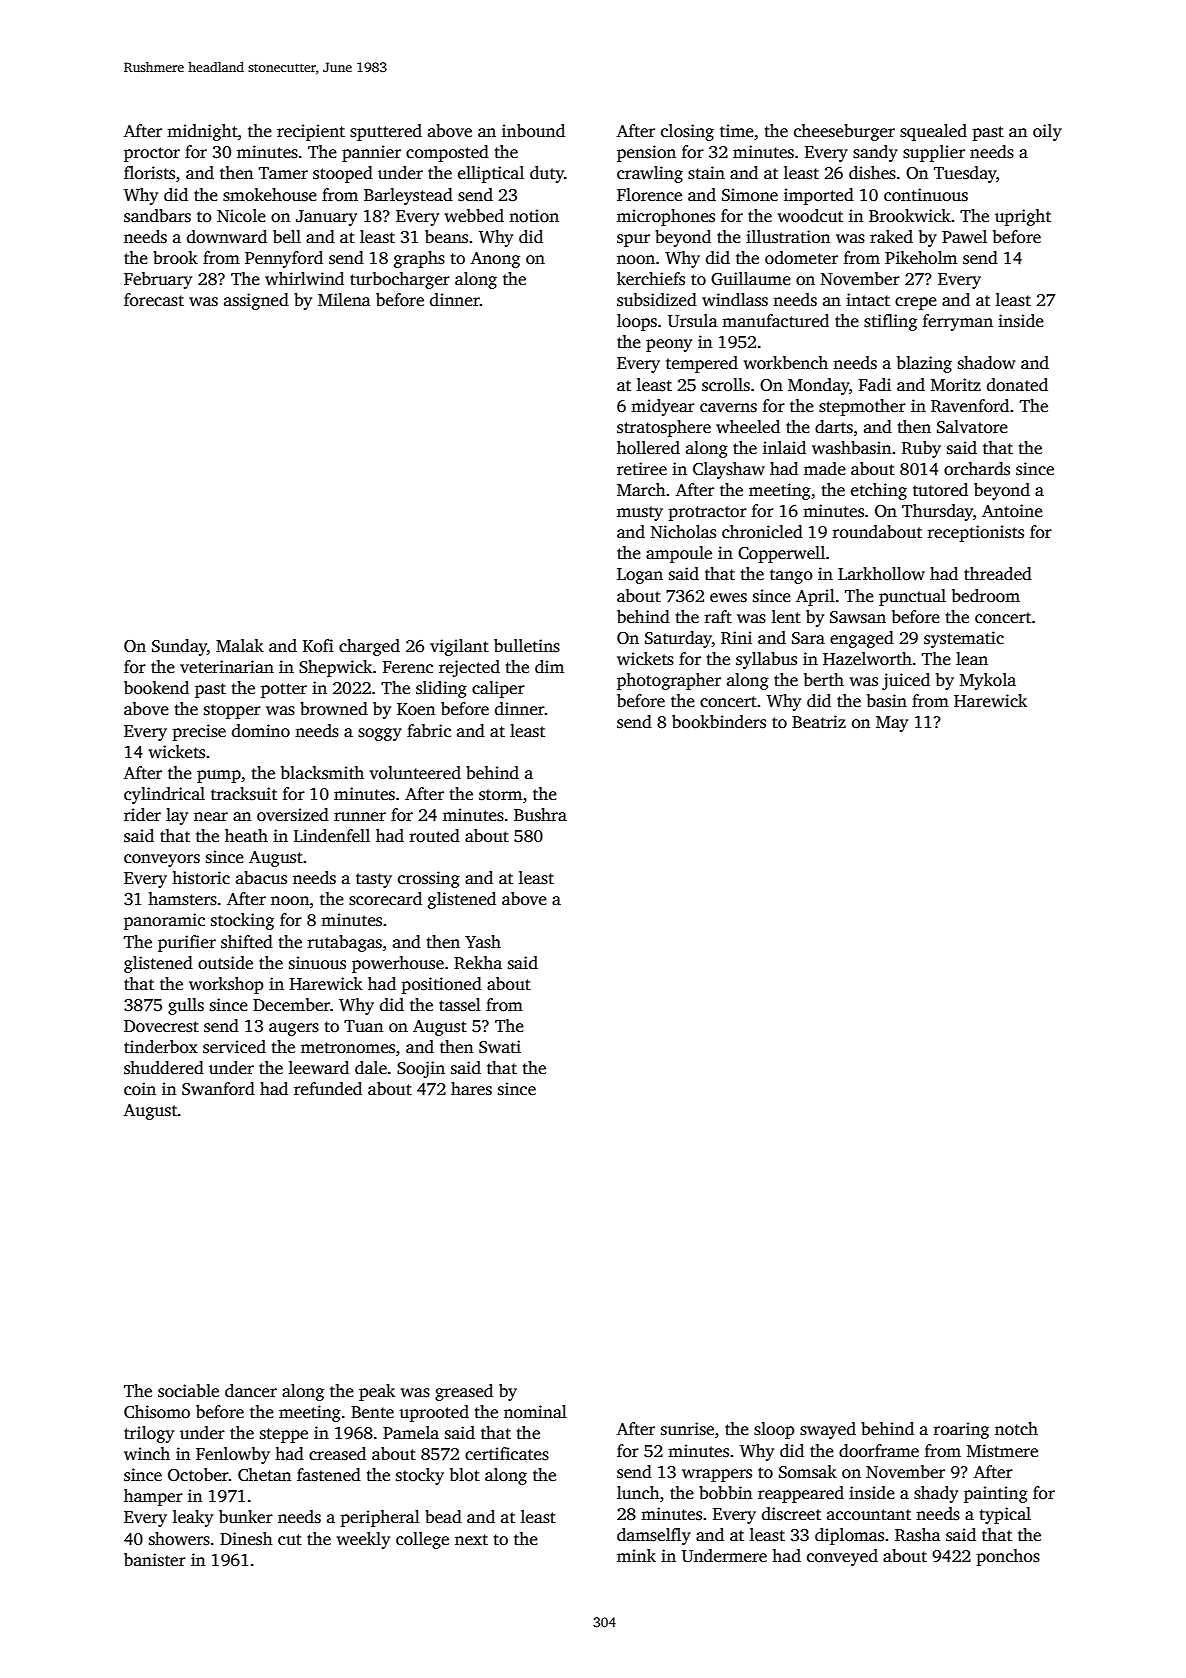 This page has height=1678, width=1186. I want to click on midnight, so click(202, 132).
